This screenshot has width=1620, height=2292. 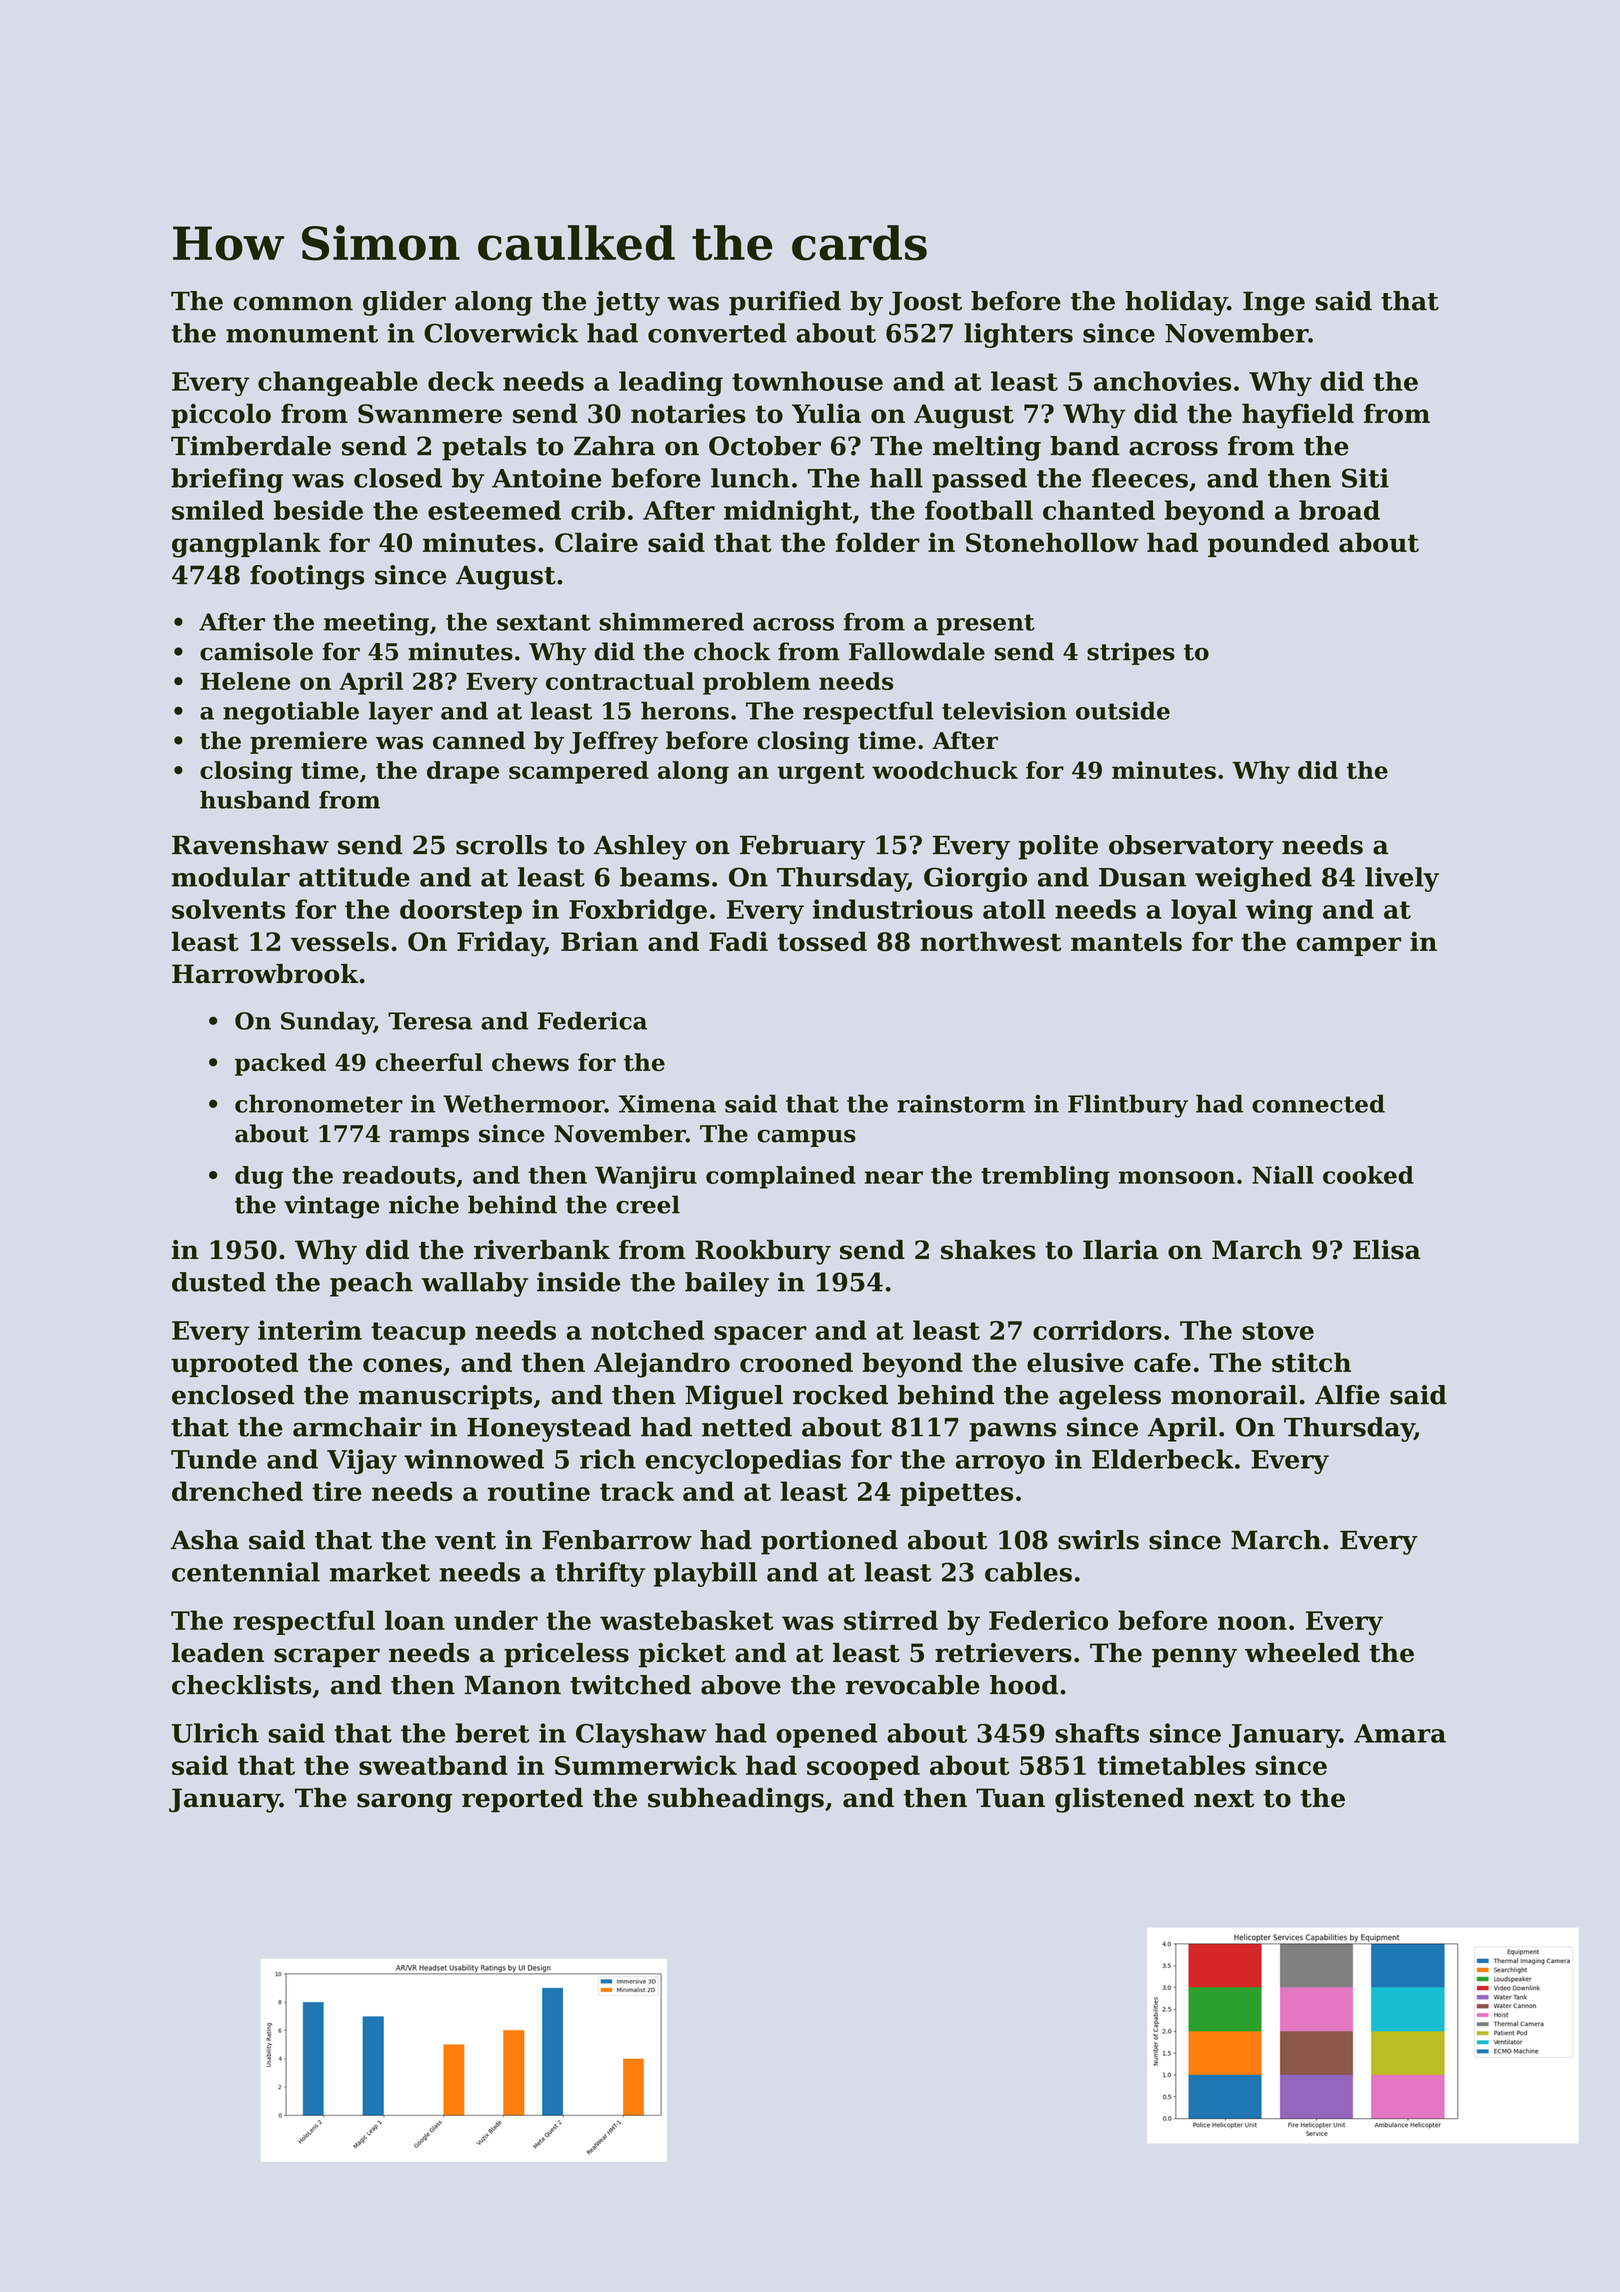 What do you see at coordinates (493, 1733) in the screenshot?
I see `beret` at bounding box center [493, 1733].
